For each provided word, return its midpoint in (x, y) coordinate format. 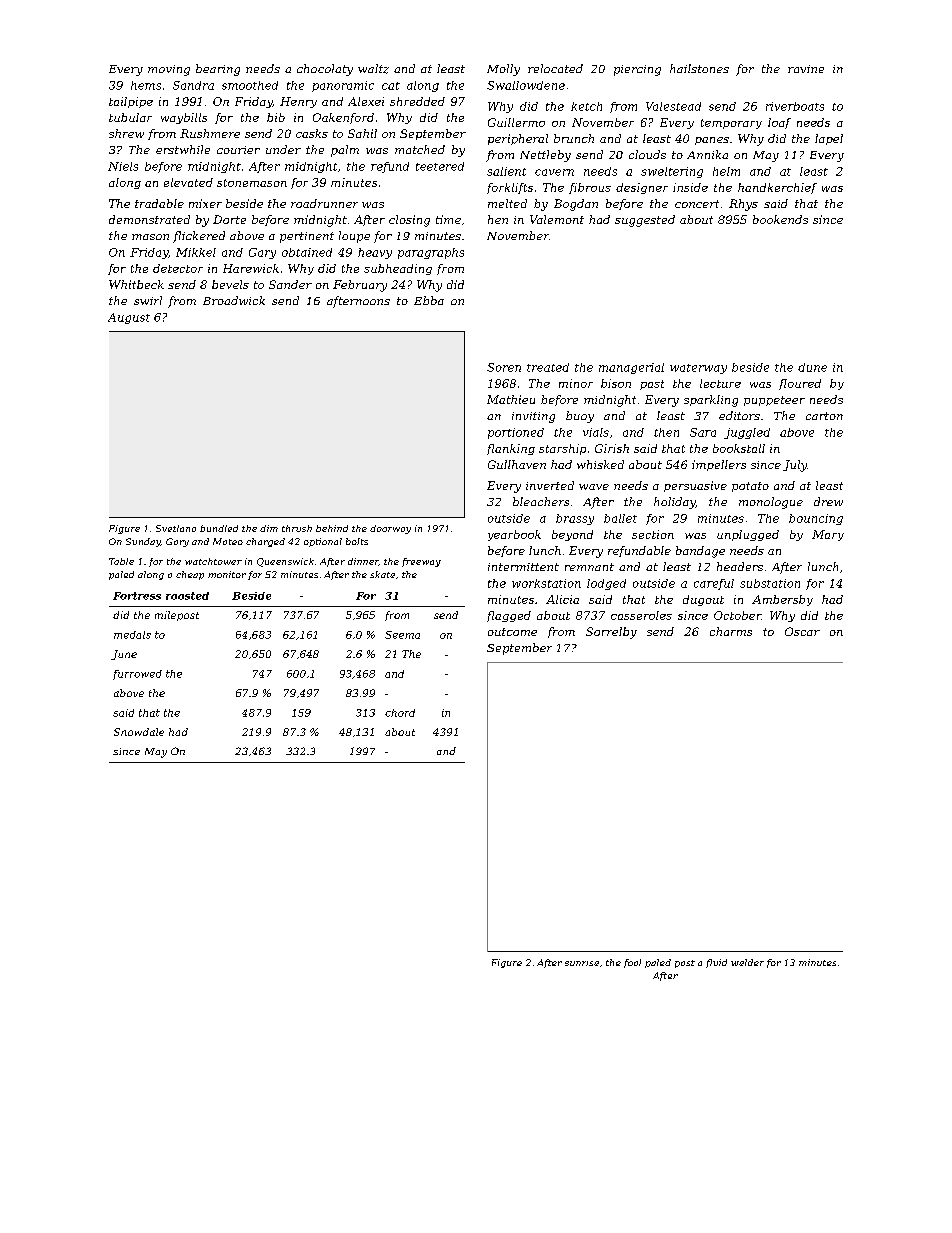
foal (632, 963)
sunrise (582, 963)
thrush (297, 528)
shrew (126, 133)
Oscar (802, 631)
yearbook (514, 535)
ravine (806, 69)
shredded (417, 101)
